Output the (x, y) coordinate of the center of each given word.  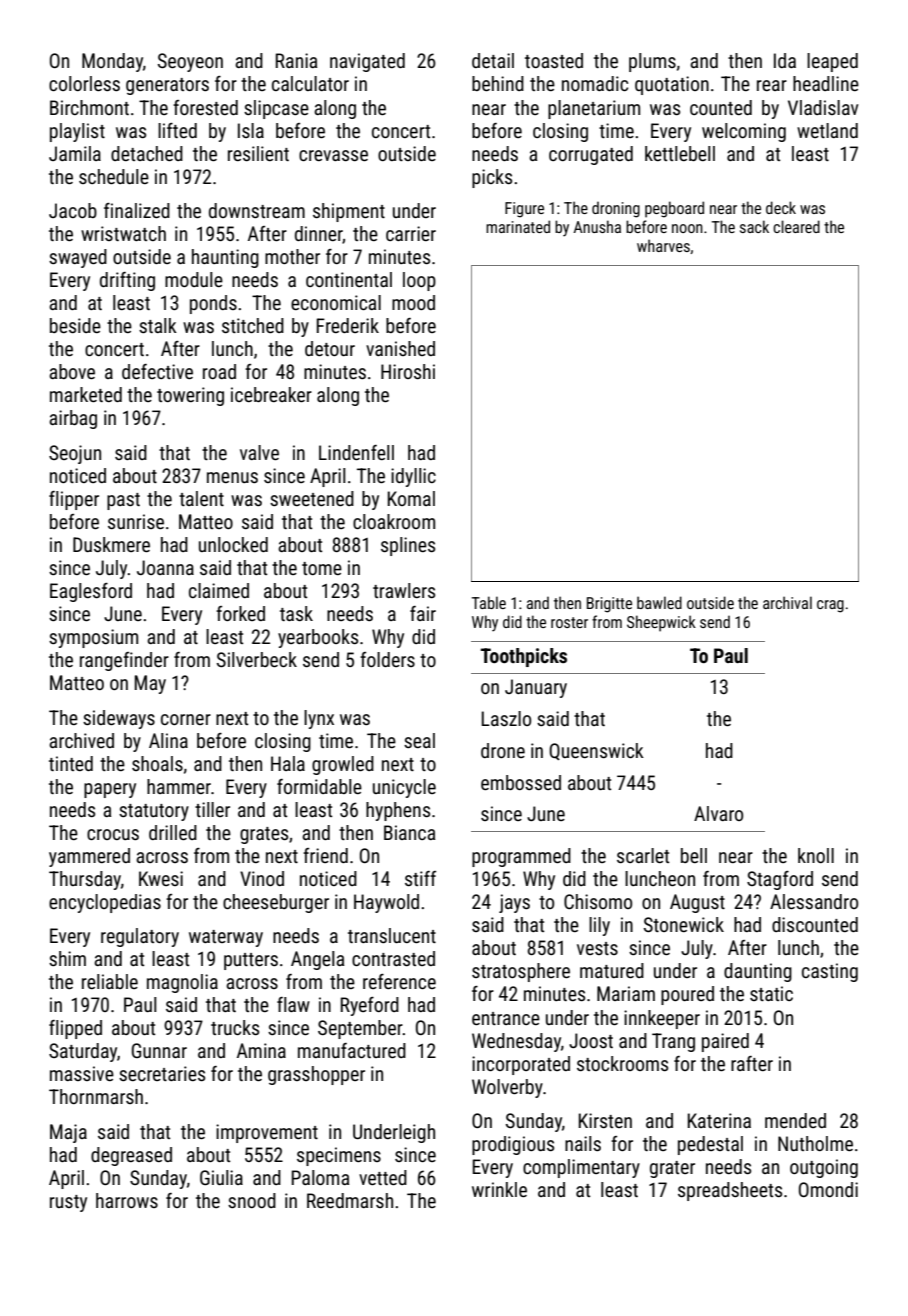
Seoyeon (190, 62)
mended (795, 1120)
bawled (659, 602)
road (219, 371)
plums (652, 62)
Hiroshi (408, 371)
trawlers (404, 590)
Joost (591, 1040)
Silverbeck (257, 659)
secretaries (162, 1073)
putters (251, 961)
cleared (796, 226)
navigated (367, 62)
